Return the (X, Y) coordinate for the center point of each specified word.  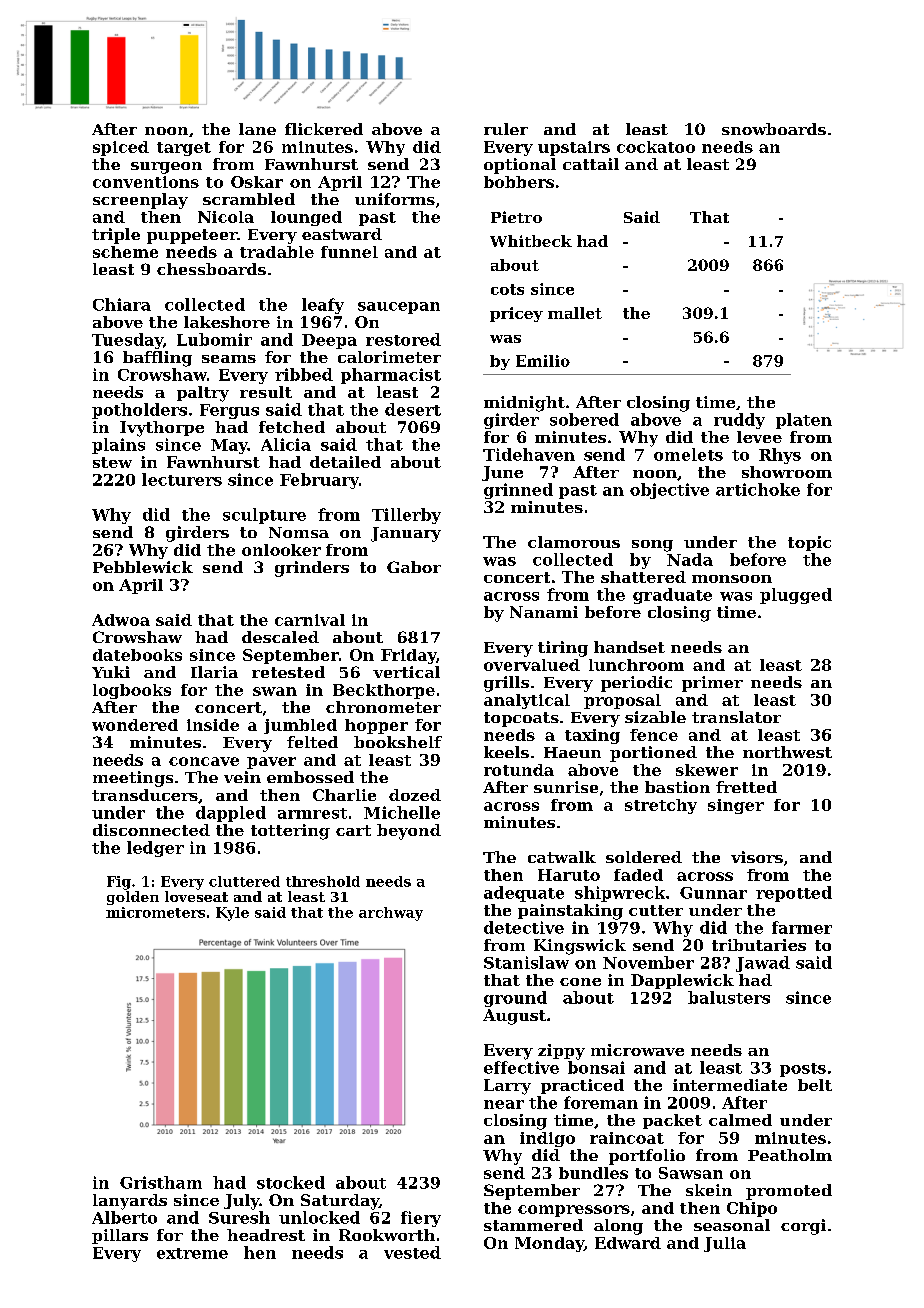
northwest (787, 752)
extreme (192, 1253)
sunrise (566, 787)
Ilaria (214, 672)
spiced (121, 148)
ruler (506, 129)
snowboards (774, 129)
